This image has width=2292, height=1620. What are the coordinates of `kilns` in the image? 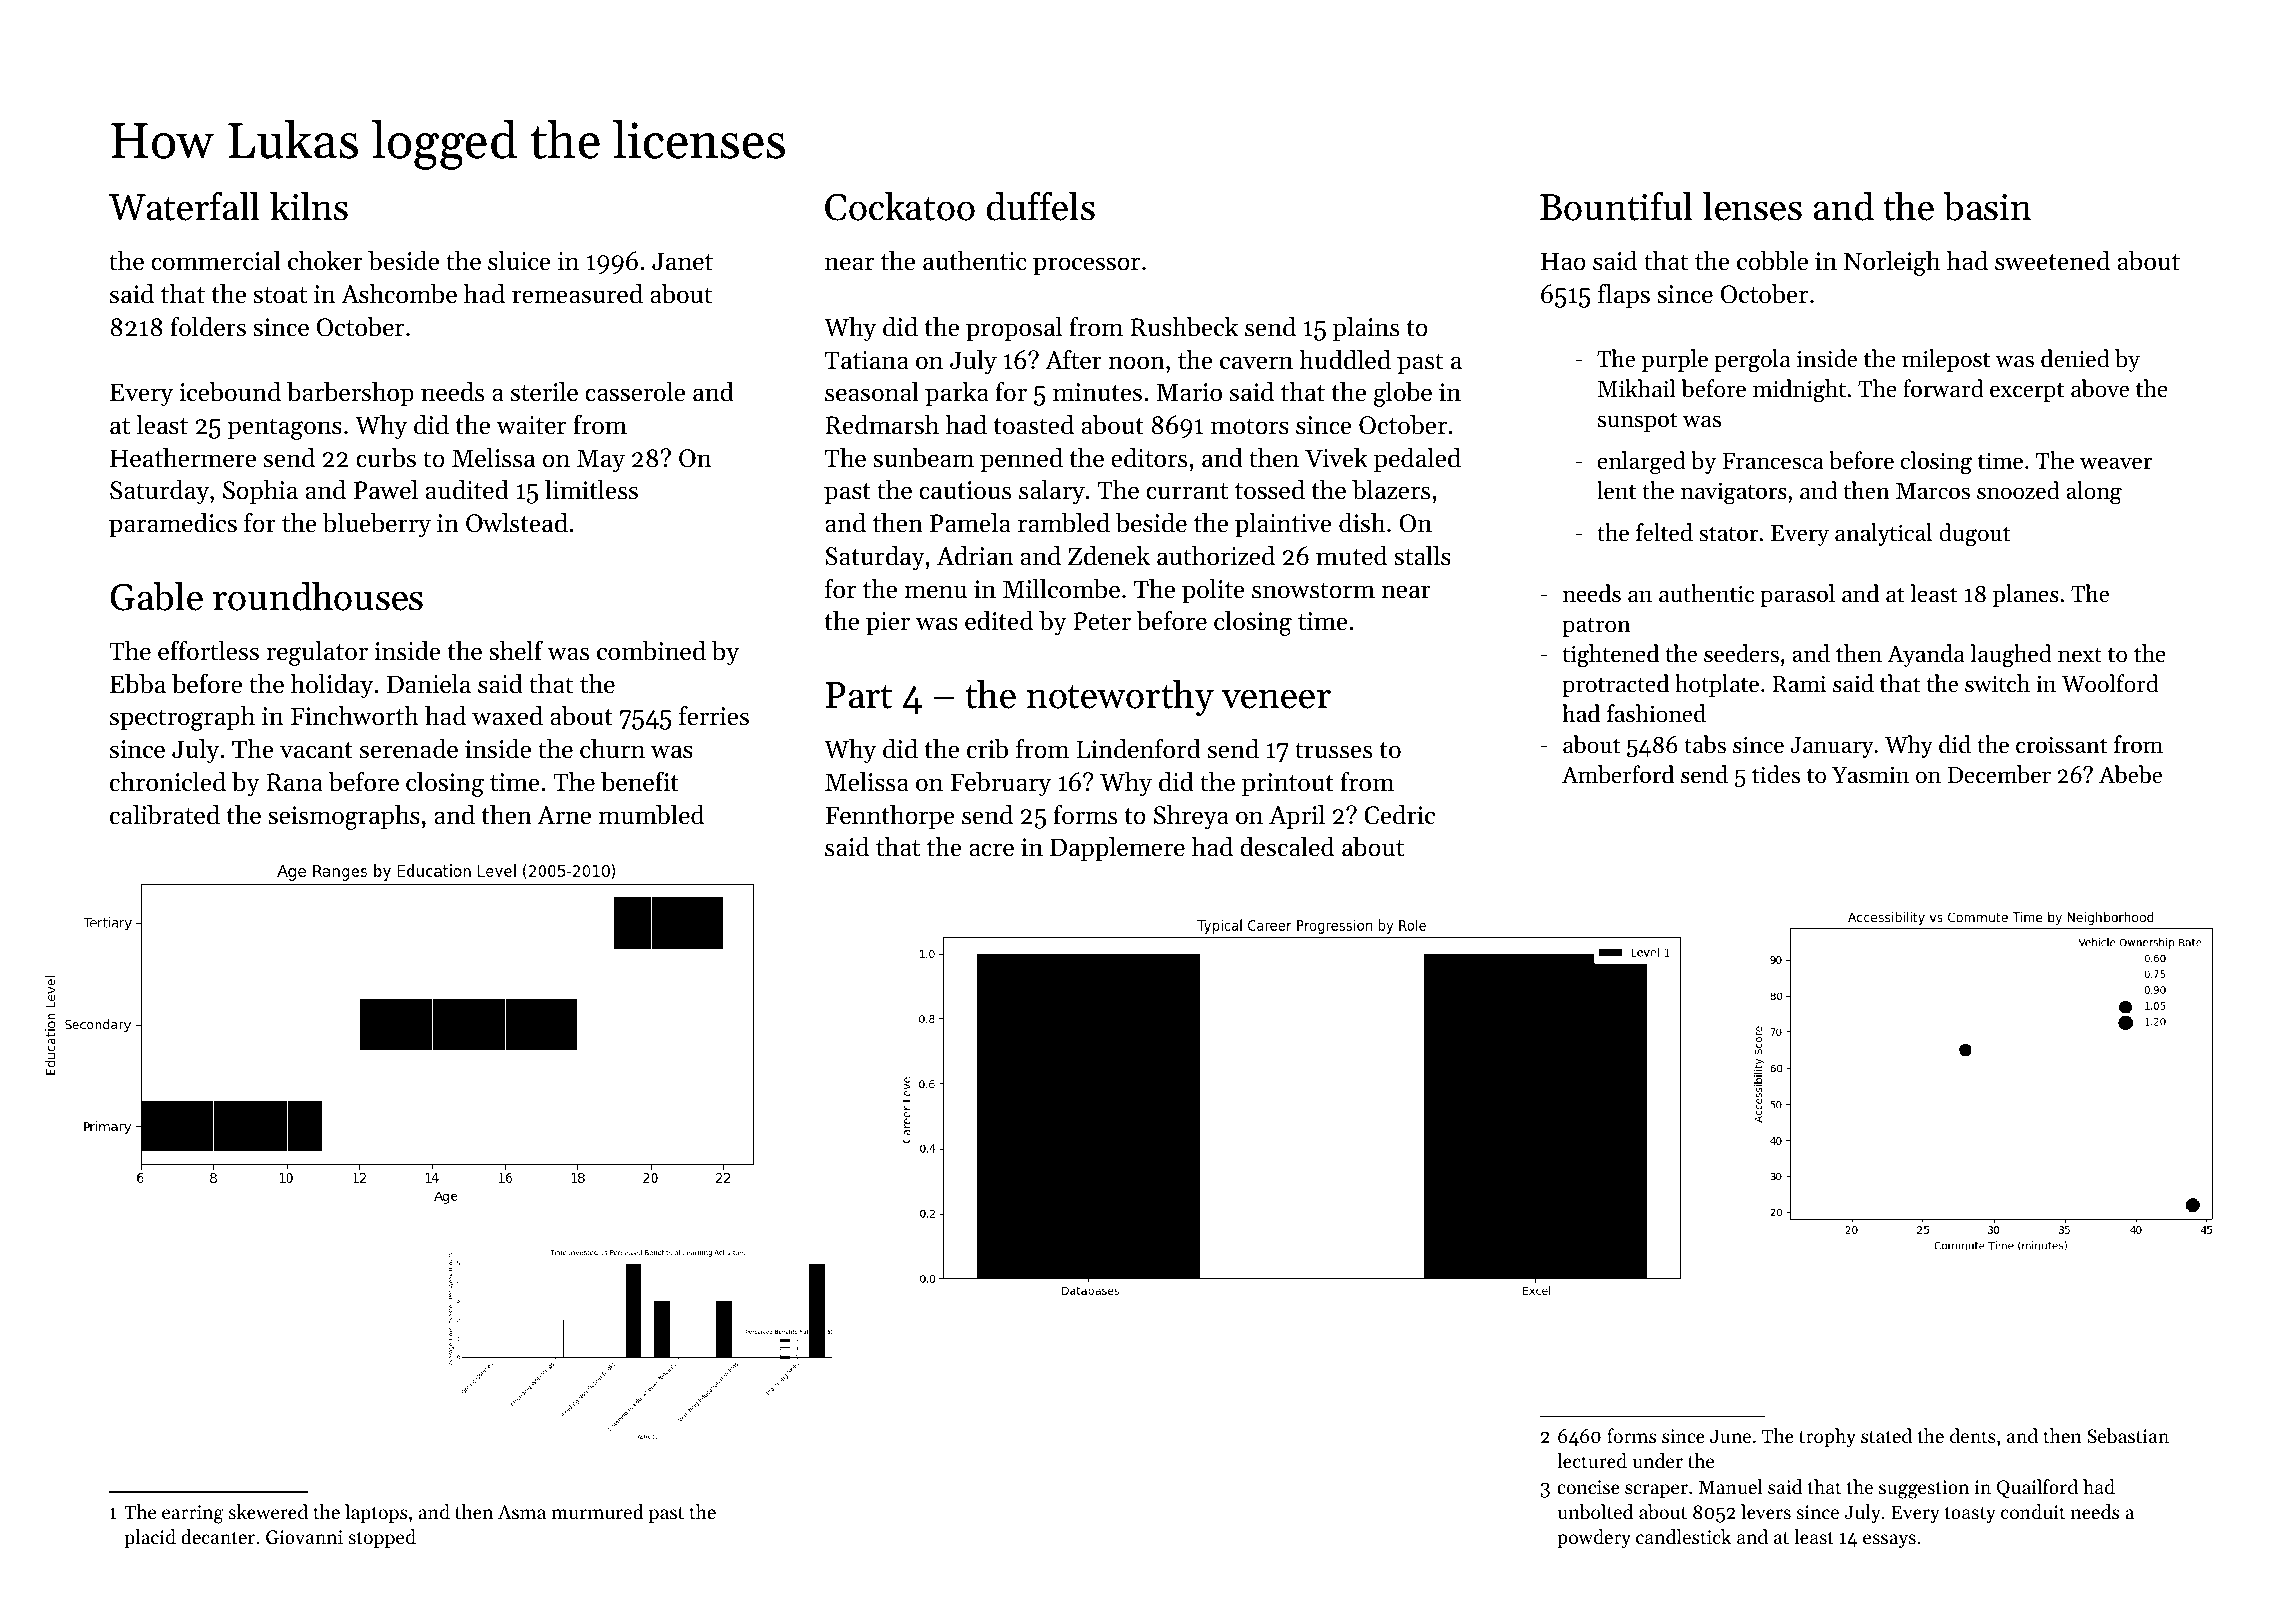 It's located at (309, 206).
